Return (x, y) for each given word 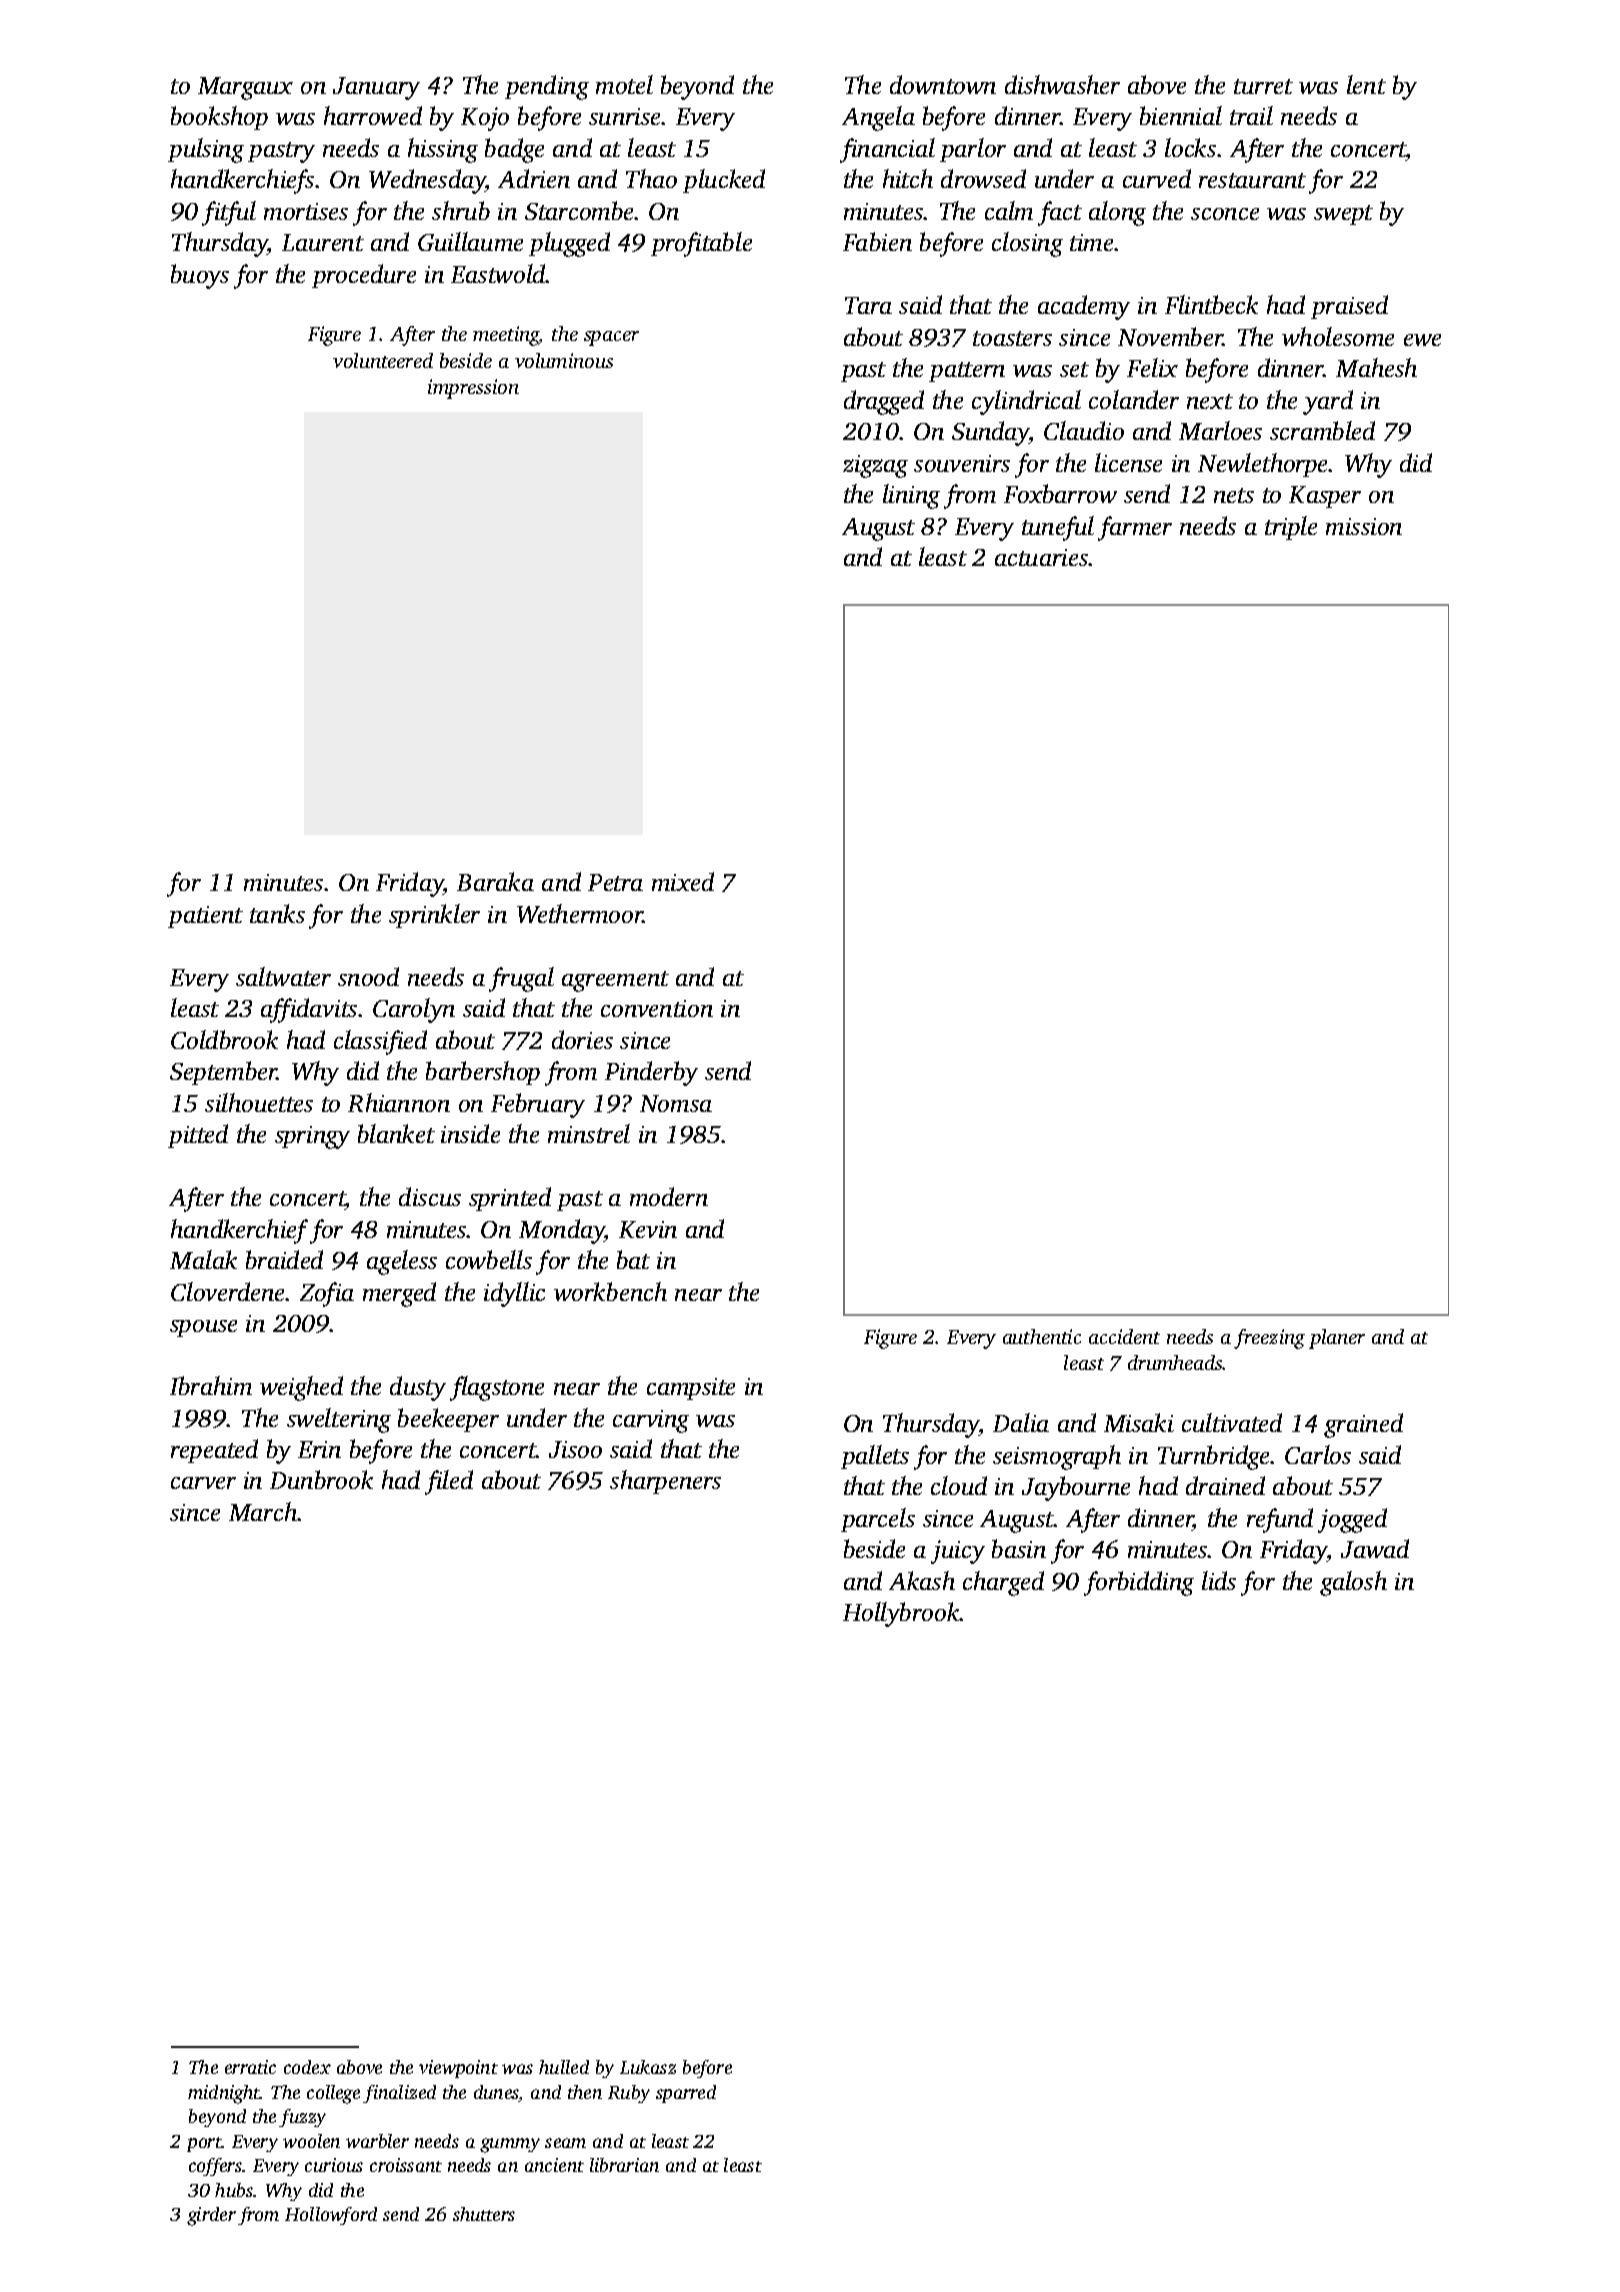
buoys (200, 276)
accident (1124, 1336)
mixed (683, 881)
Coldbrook (224, 1039)
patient (205, 917)
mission (1364, 526)
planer (1337, 1339)
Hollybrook (901, 1614)
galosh (1353, 1583)
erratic (250, 2067)
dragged (884, 402)
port (204, 2144)
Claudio (1084, 430)
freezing (1269, 1339)
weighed (301, 1388)
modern (669, 1196)
